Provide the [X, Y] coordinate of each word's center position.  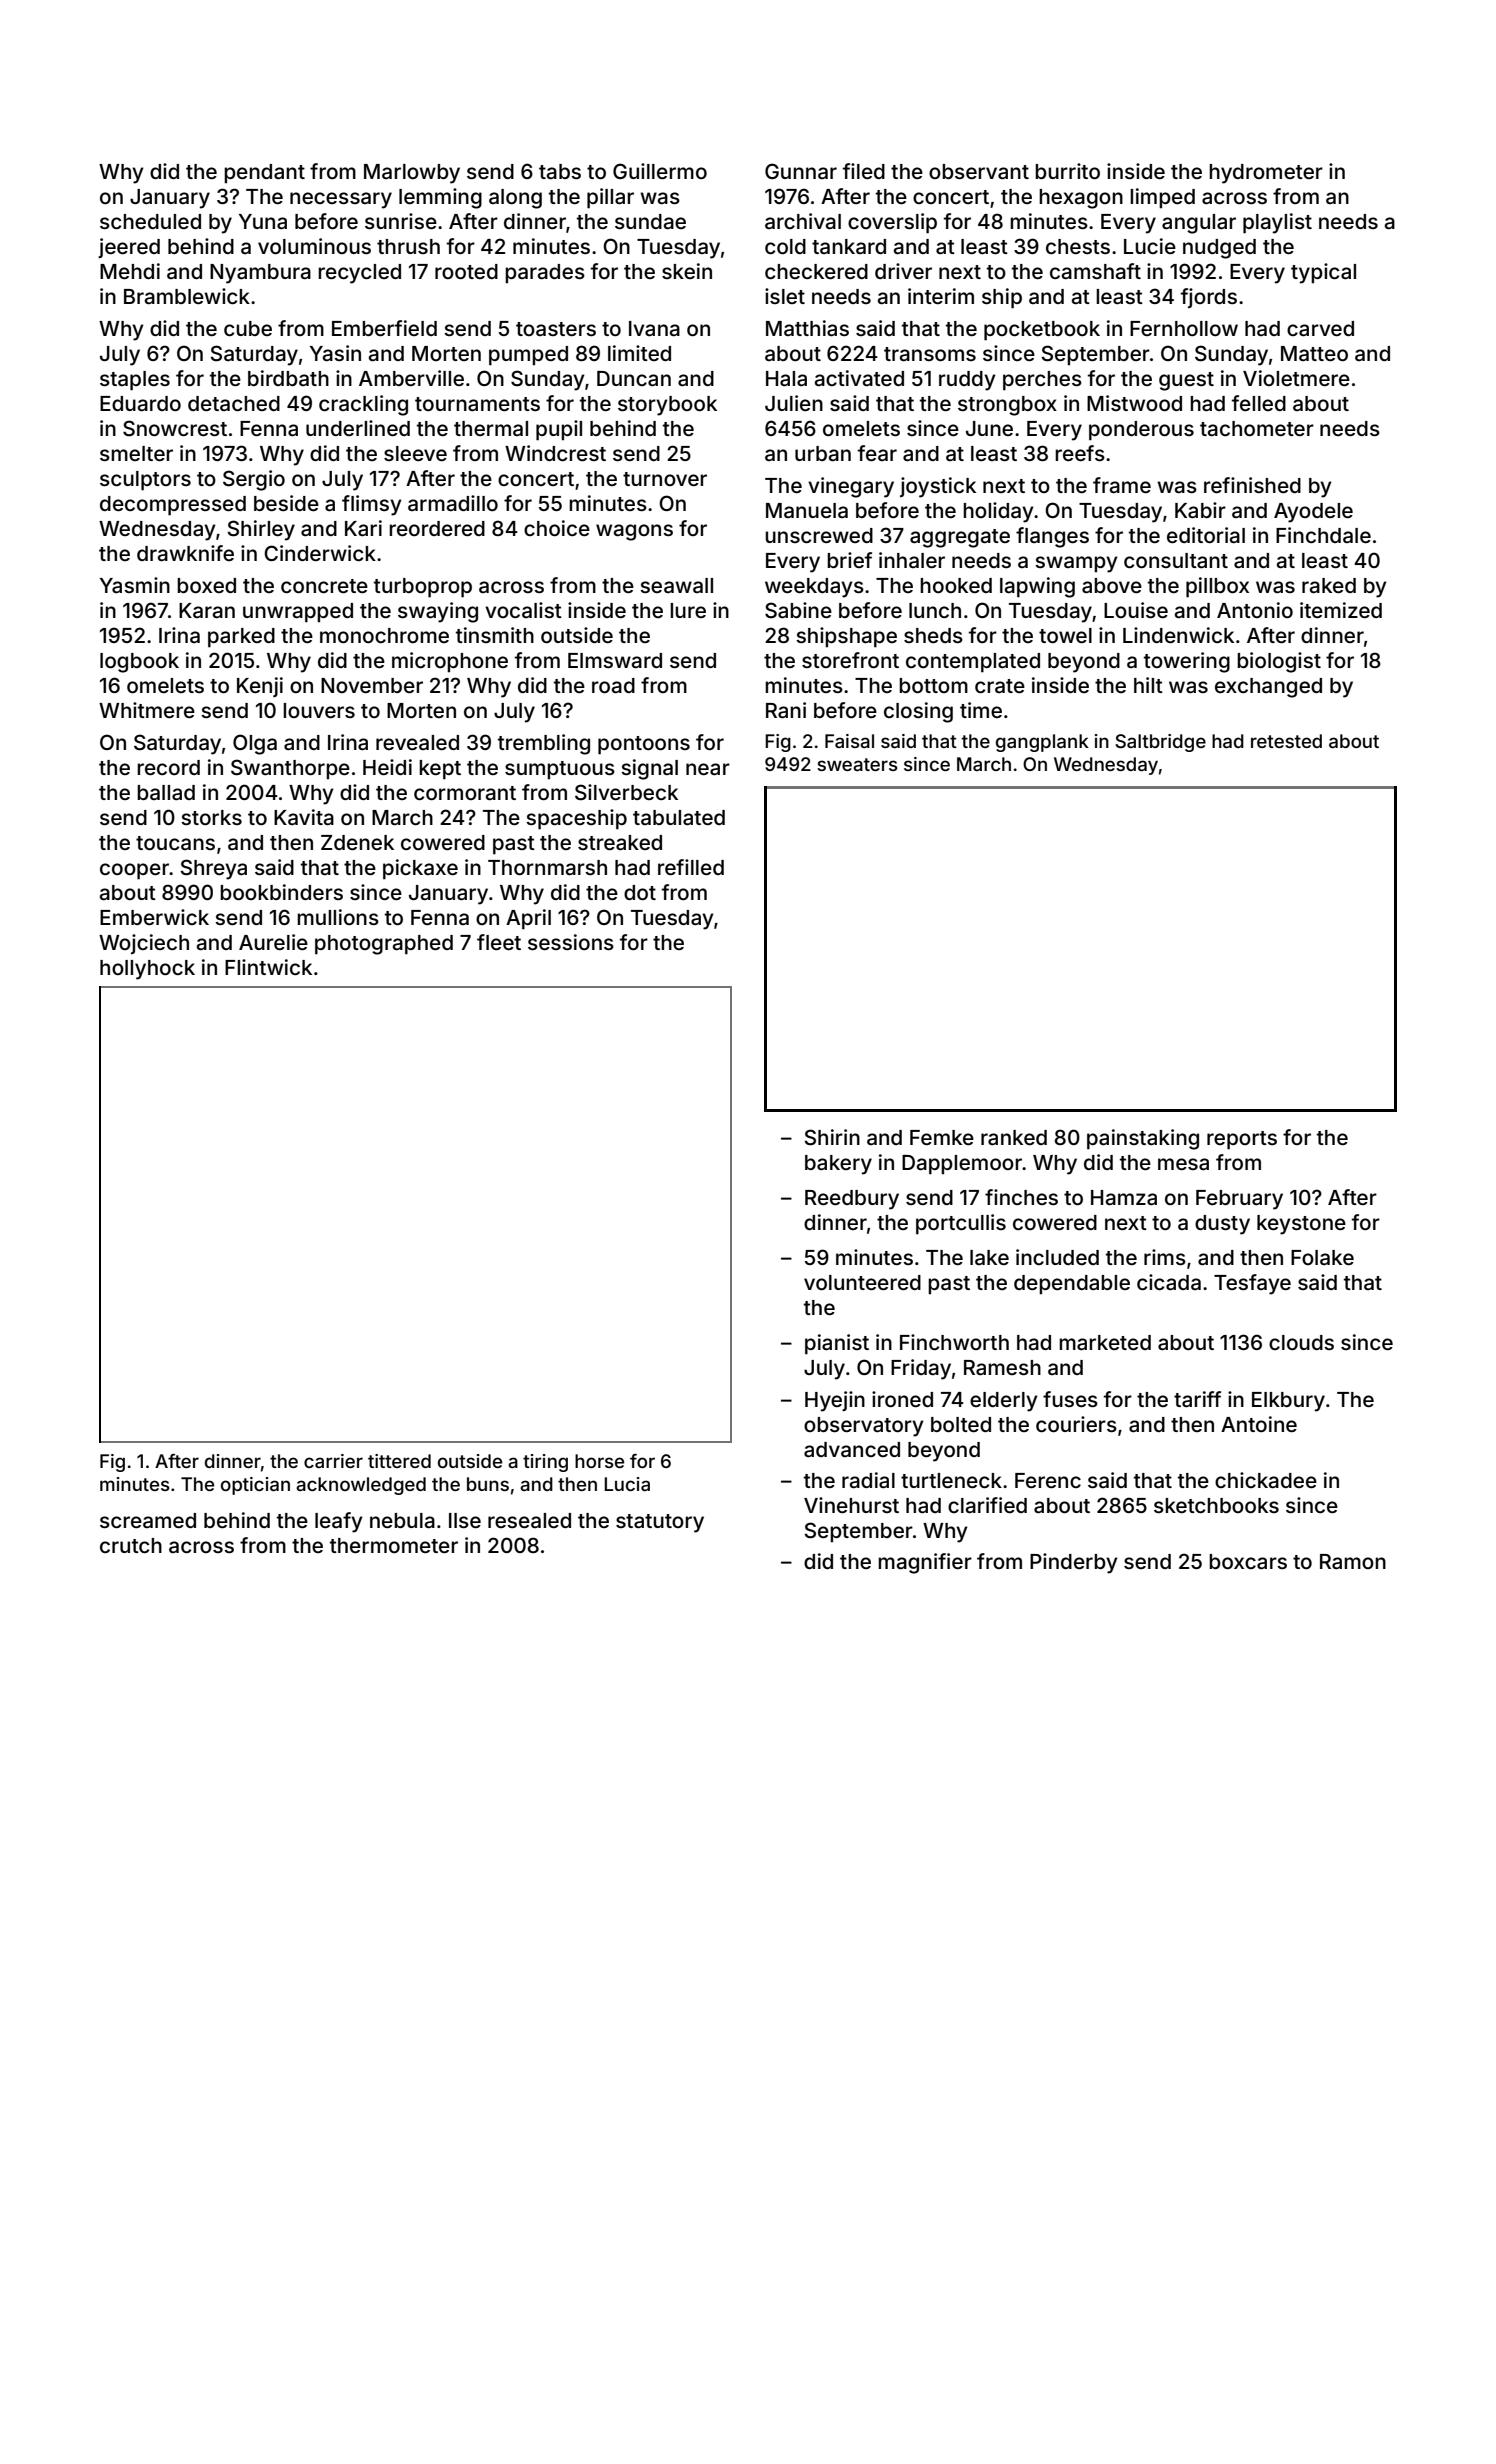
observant [979, 171]
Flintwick [268, 967]
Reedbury [852, 1200]
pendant [264, 174]
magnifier [925, 1563]
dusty [1222, 1225]
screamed [148, 1520]
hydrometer [1266, 174]
